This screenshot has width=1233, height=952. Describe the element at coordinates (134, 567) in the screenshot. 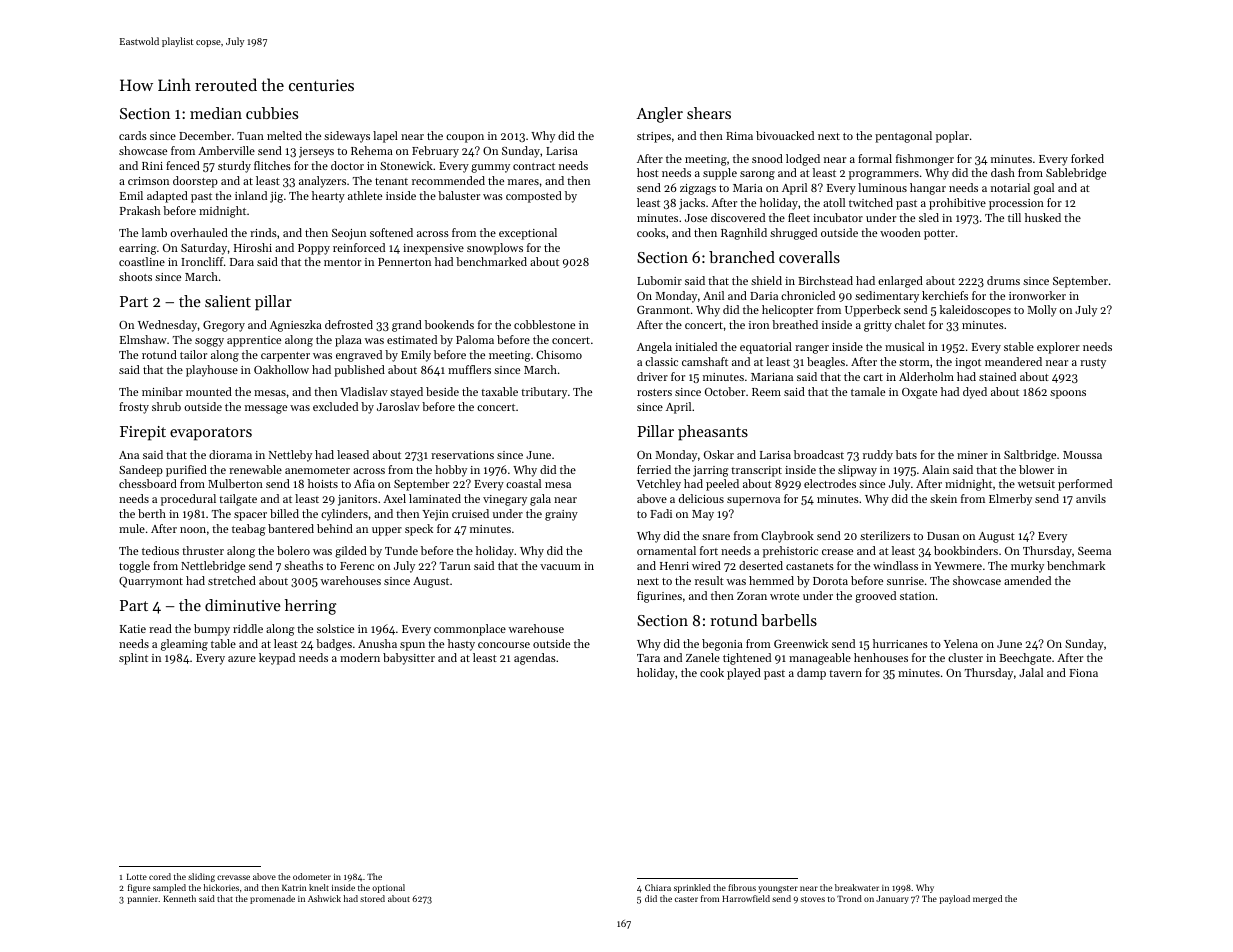

I see `toggle` at that location.
